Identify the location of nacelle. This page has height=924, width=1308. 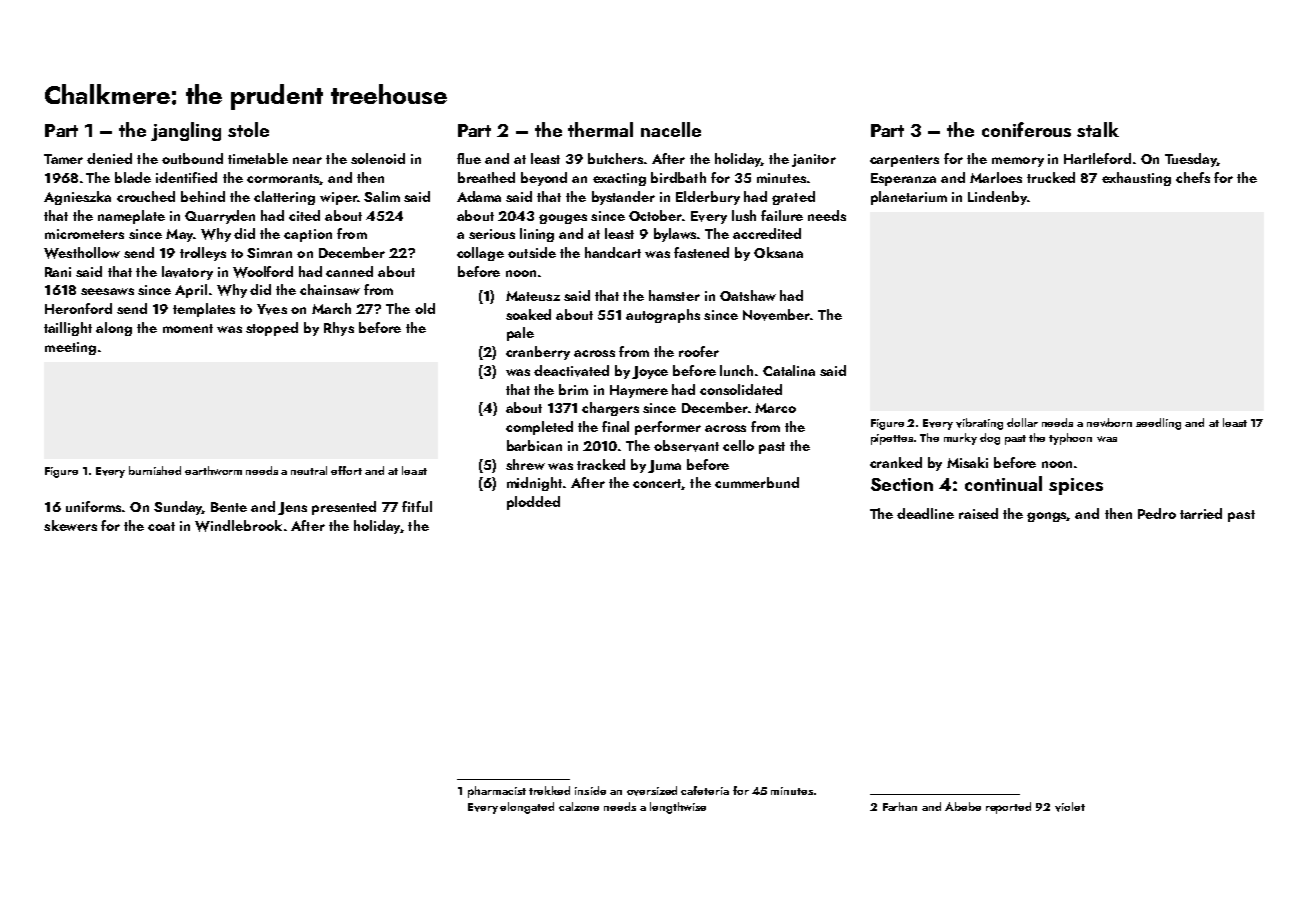
(671, 129).
